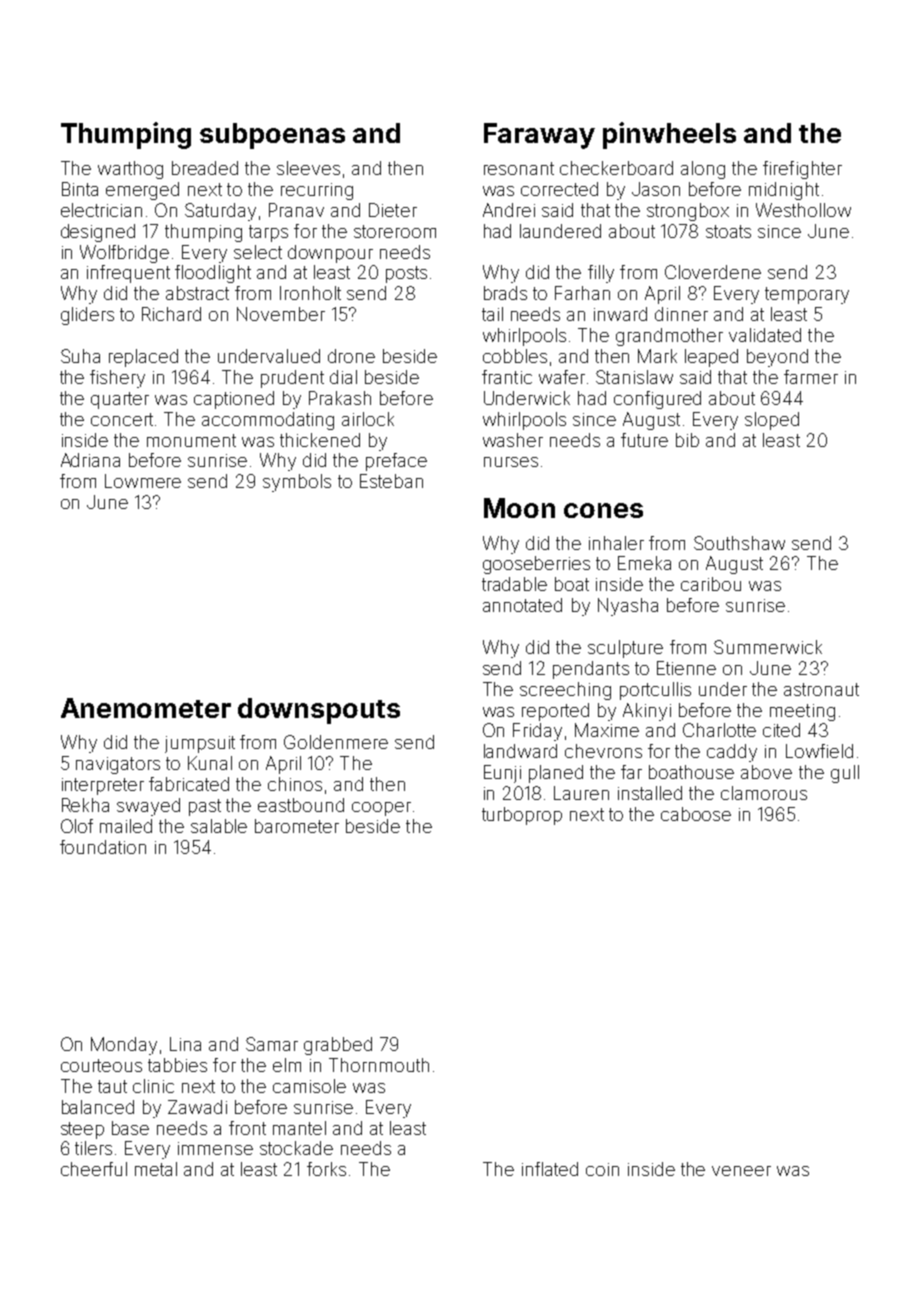 The width and height of the document is (924, 1308). What do you see at coordinates (379, 1065) in the document?
I see `Thornmouth` at bounding box center [379, 1065].
